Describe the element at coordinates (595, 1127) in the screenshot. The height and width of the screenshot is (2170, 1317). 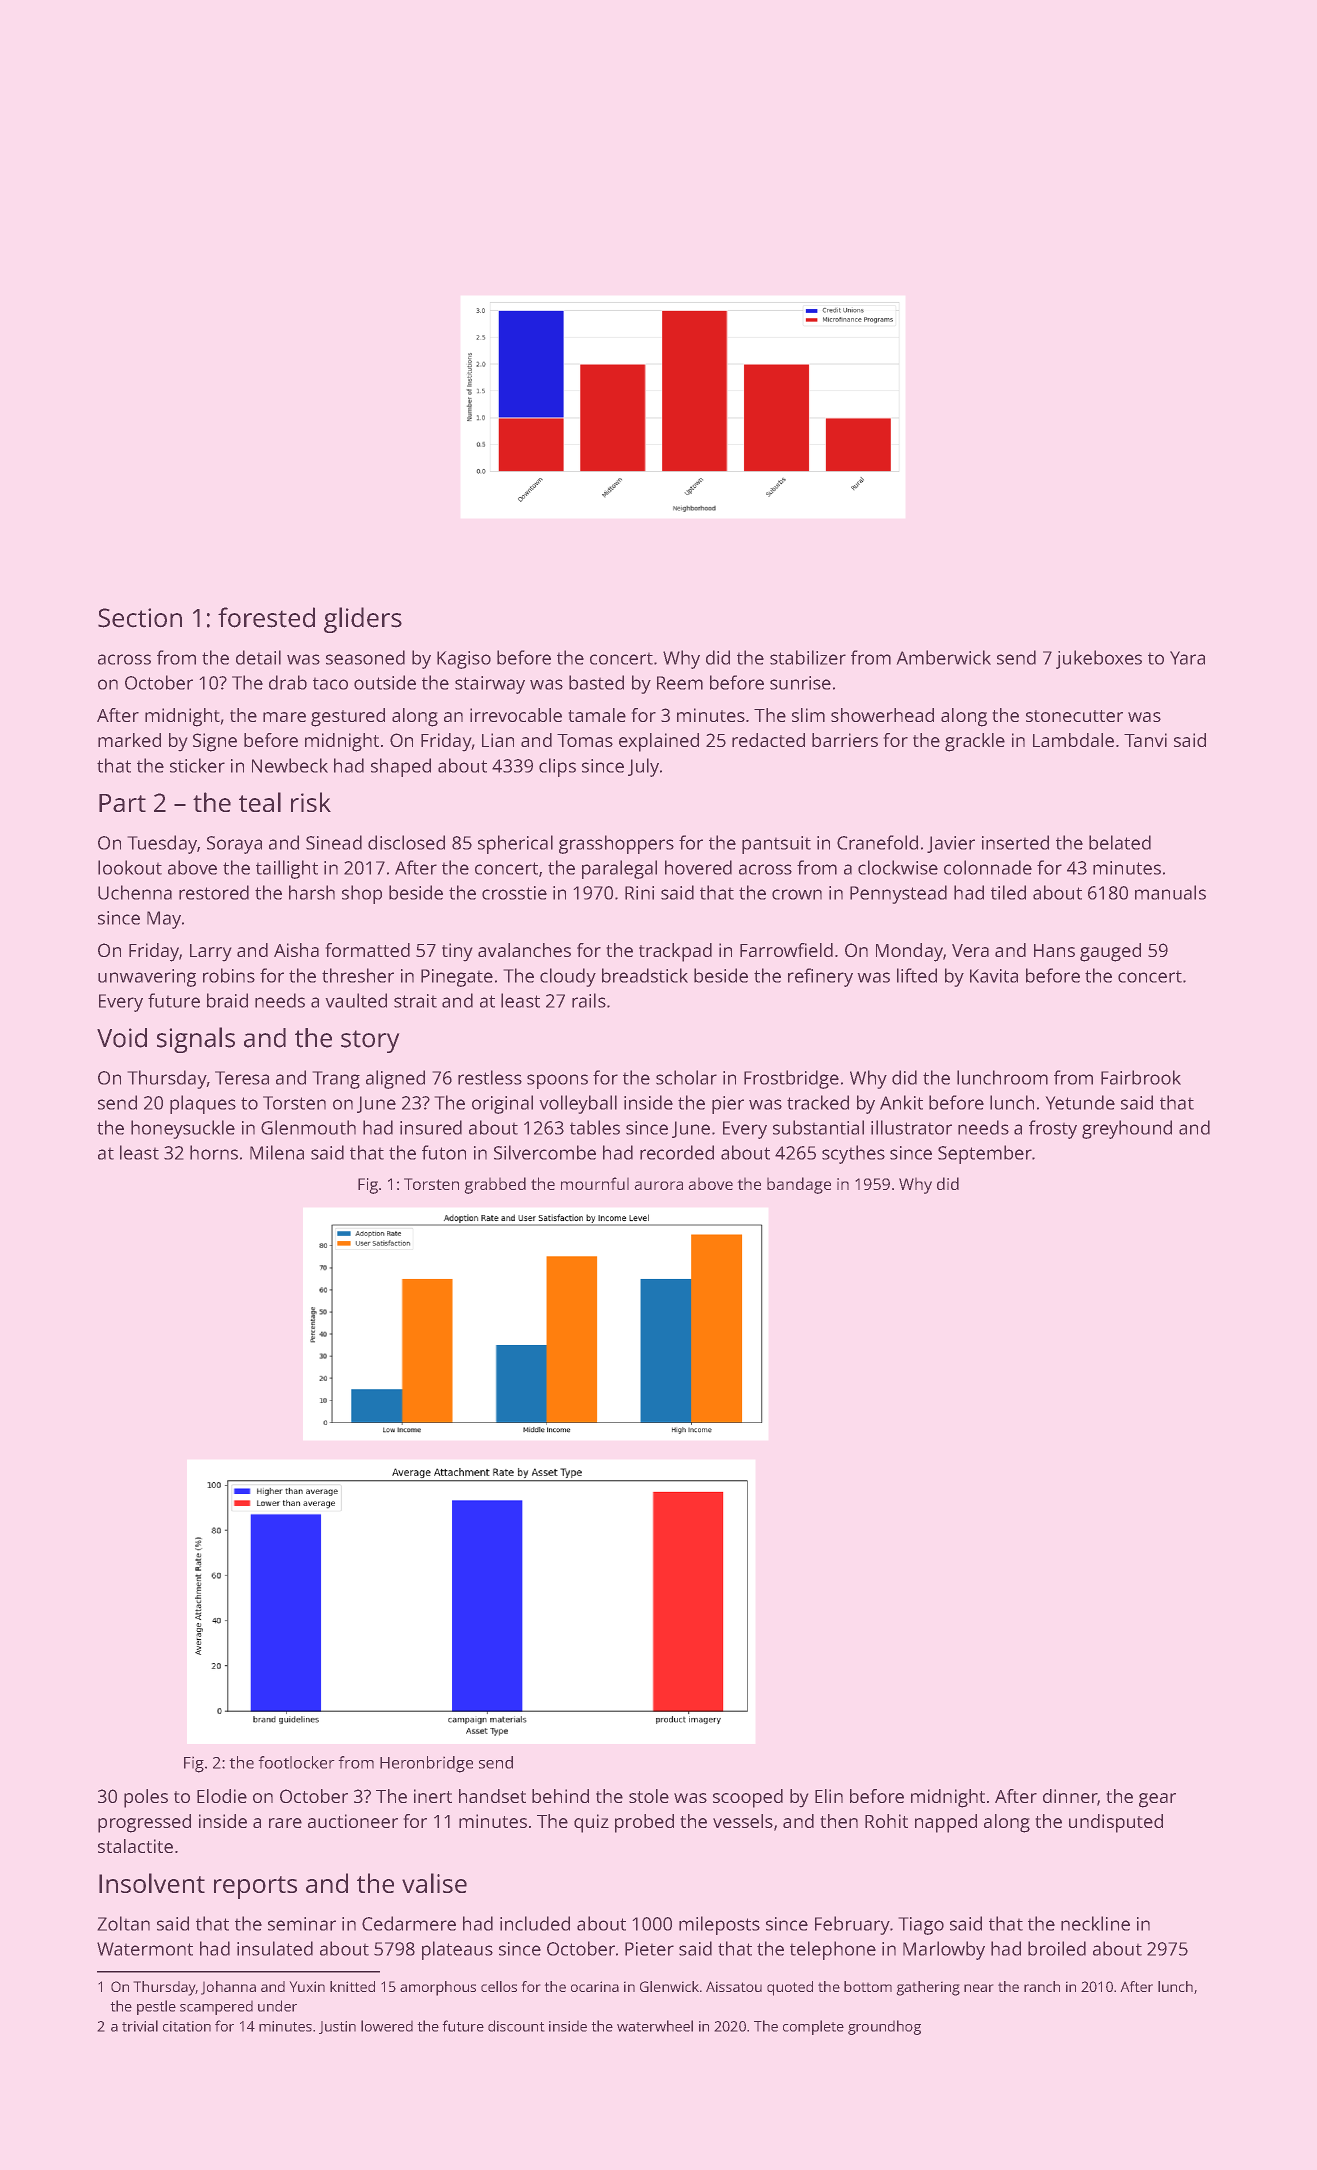
I see `tables` at that location.
